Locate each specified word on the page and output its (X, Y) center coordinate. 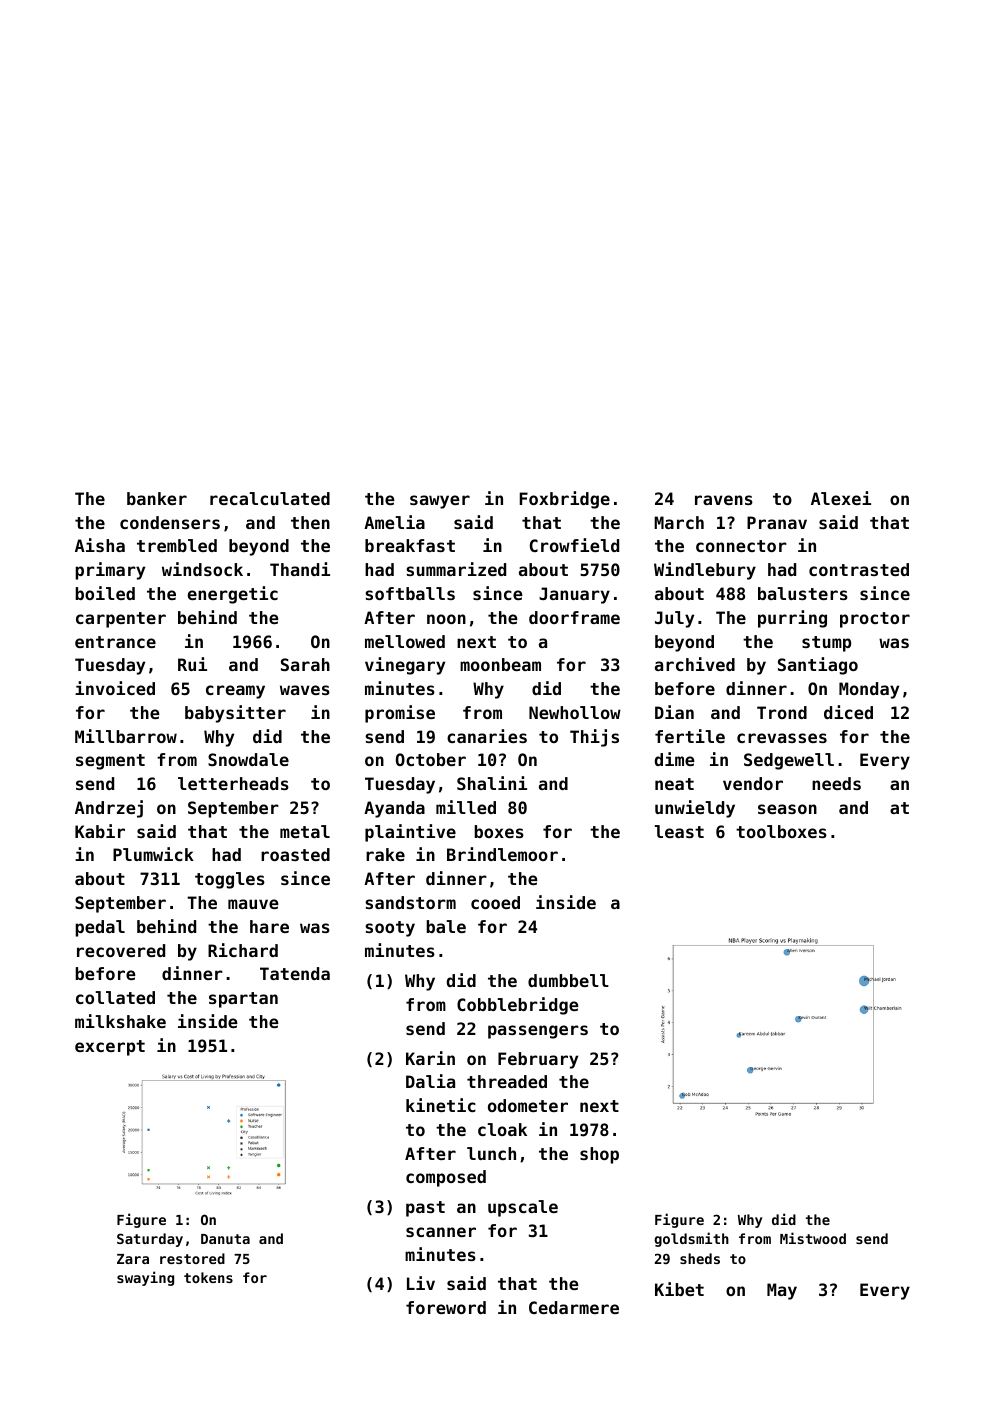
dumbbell (568, 980)
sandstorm (410, 902)
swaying (145, 1278)
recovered (121, 950)
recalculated (270, 498)
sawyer (440, 502)
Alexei (841, 498)
